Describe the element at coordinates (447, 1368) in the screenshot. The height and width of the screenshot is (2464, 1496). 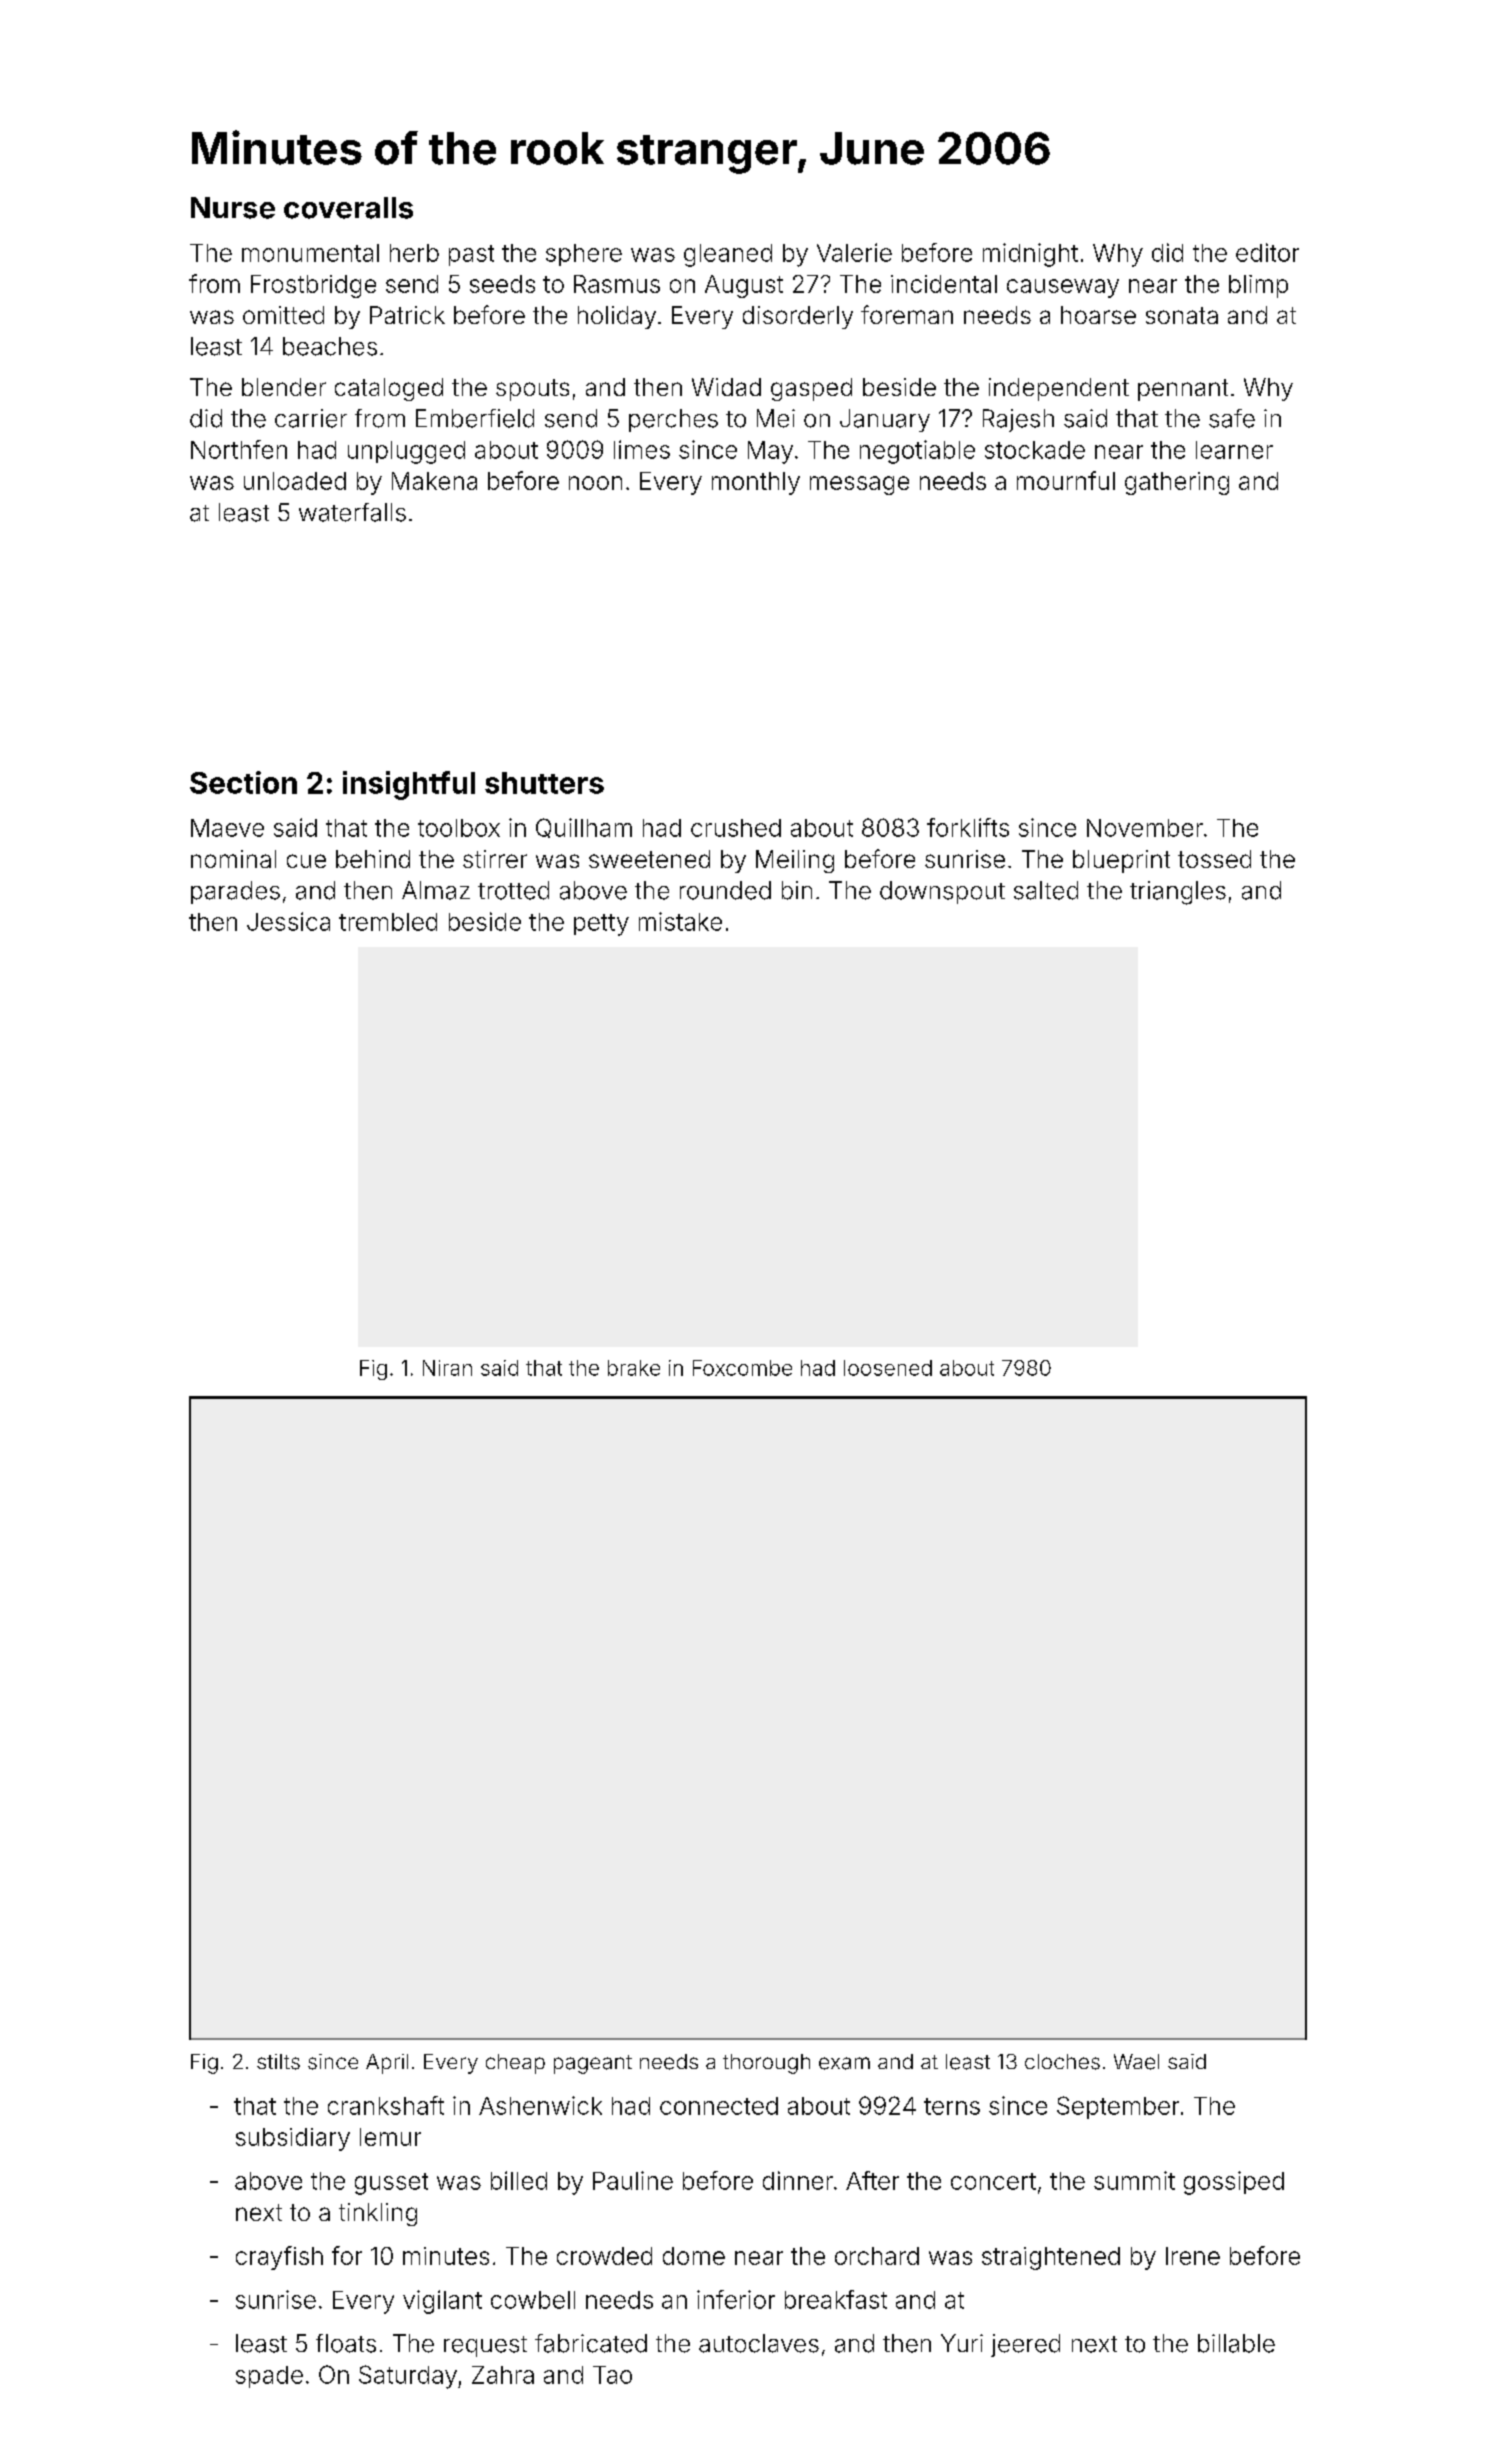
I see `Niran` at that location.
